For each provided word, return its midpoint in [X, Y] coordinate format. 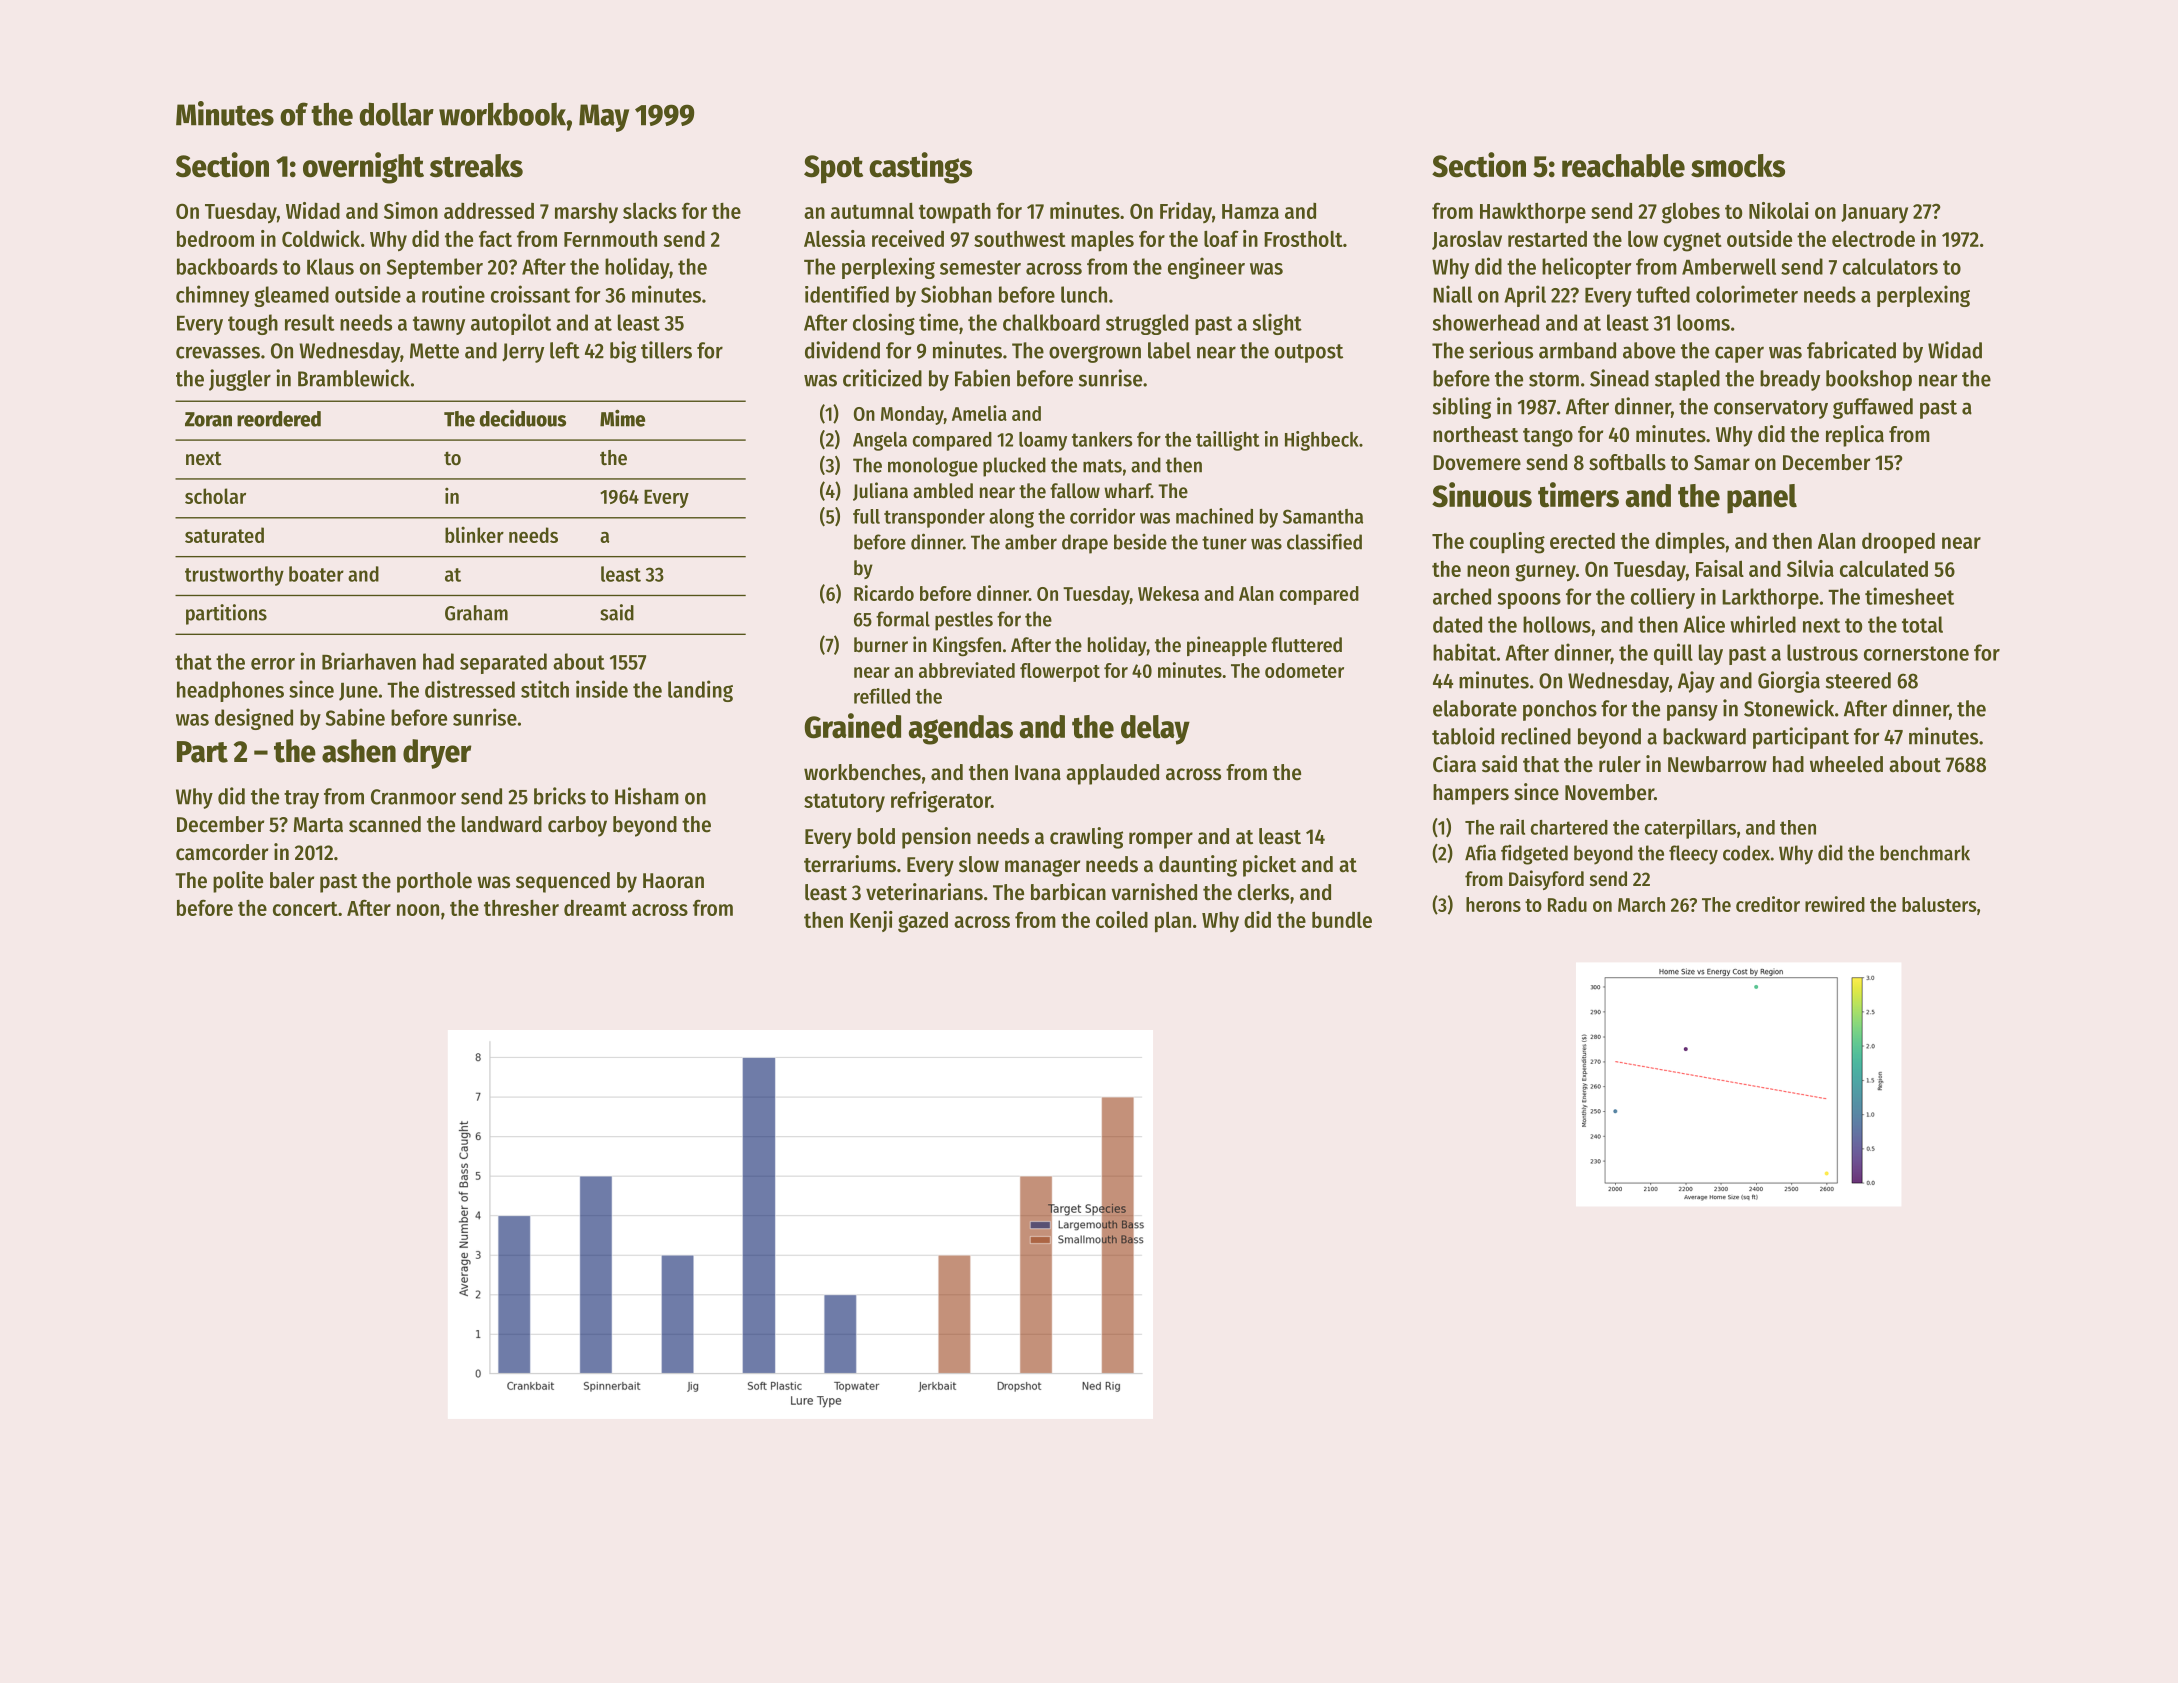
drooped [1898, 543]
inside [602, 689]
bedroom [215, 239]
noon [418, 910]
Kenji [871, 921]
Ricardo [884, 593]
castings [920, 168]
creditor [1768, 904]
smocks [1738, 166]
